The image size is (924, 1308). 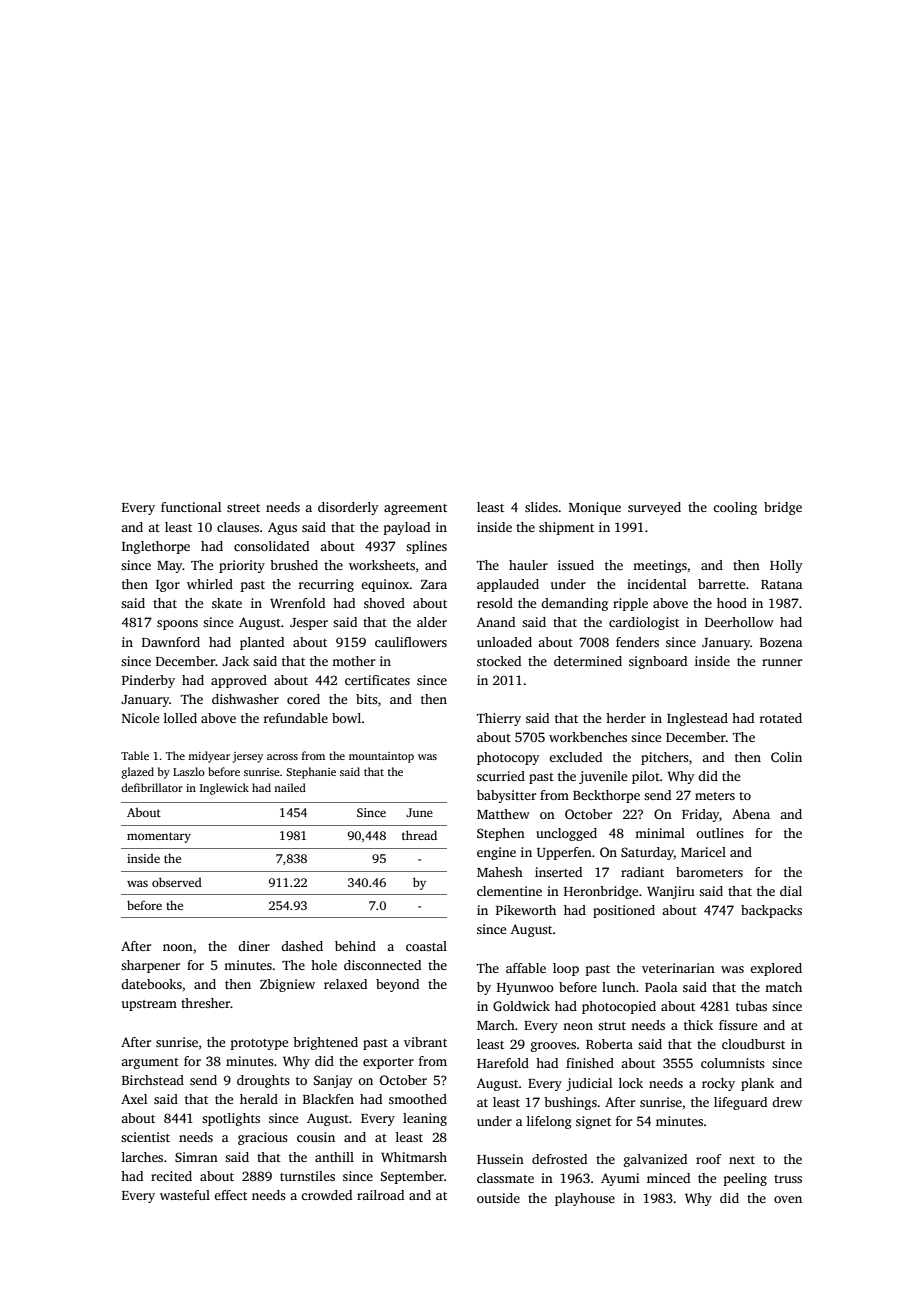 I want to click on recited, so click(x=171, y=1176).
